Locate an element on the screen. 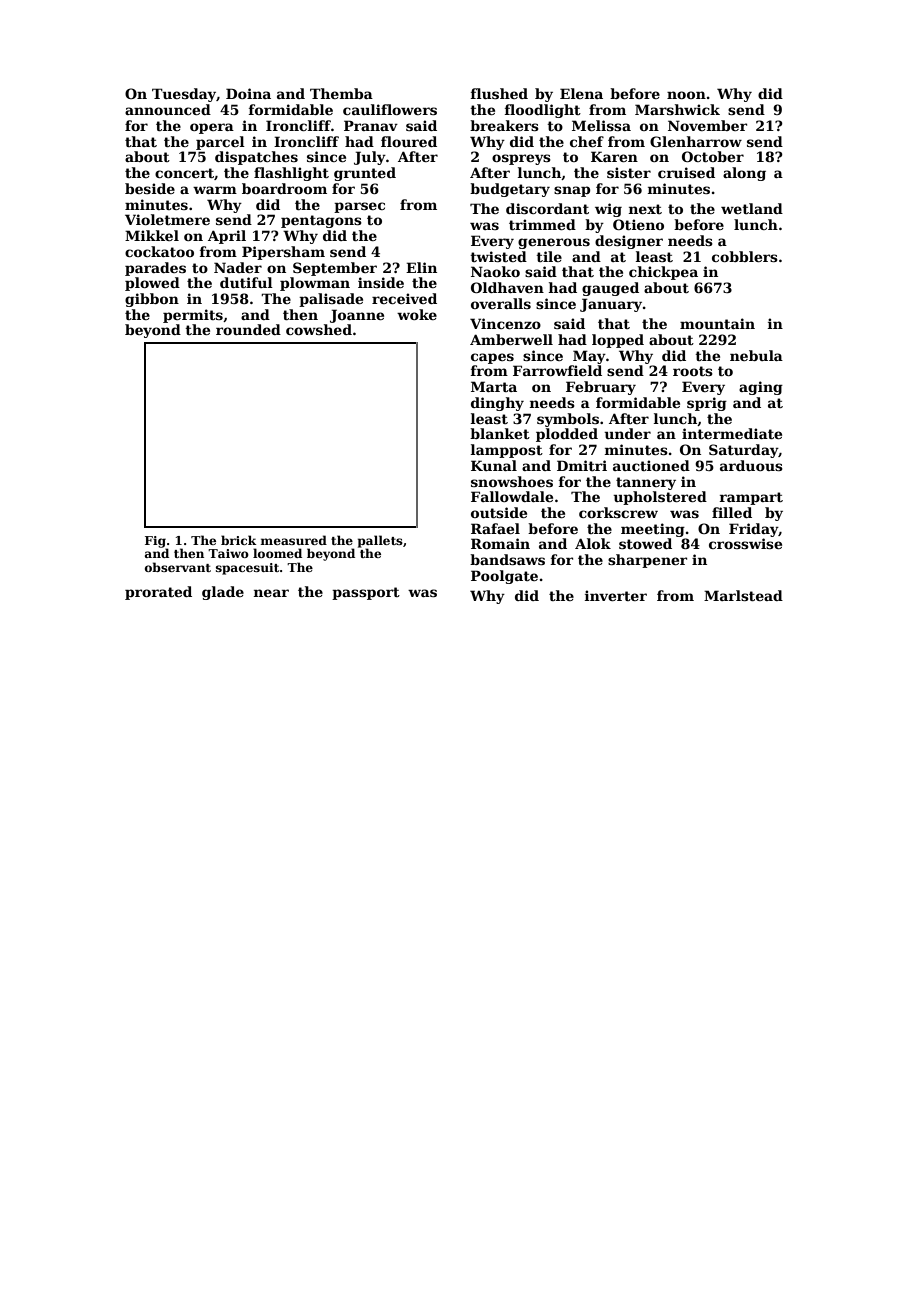 The image size is (908, 1316). Oldhaven is located at coordinates (507, 287).
